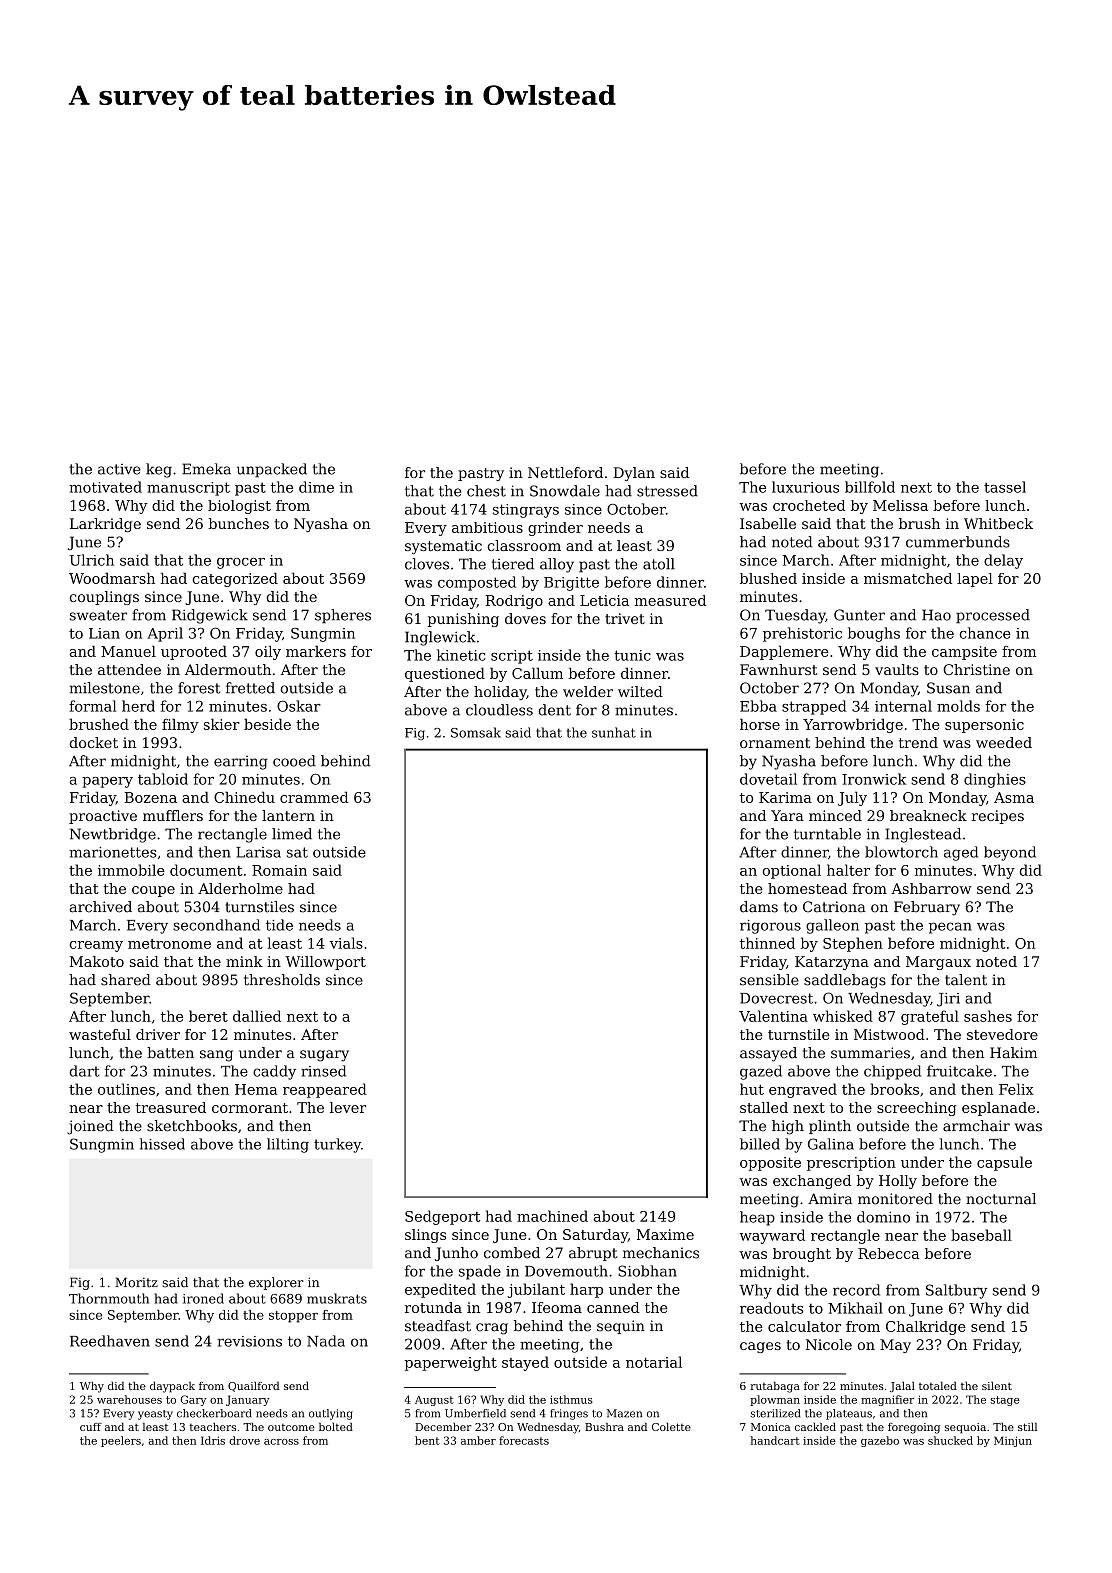  Describe the element at coordinates (427, 1440) in the screenshot. I see `bent` at that location.
